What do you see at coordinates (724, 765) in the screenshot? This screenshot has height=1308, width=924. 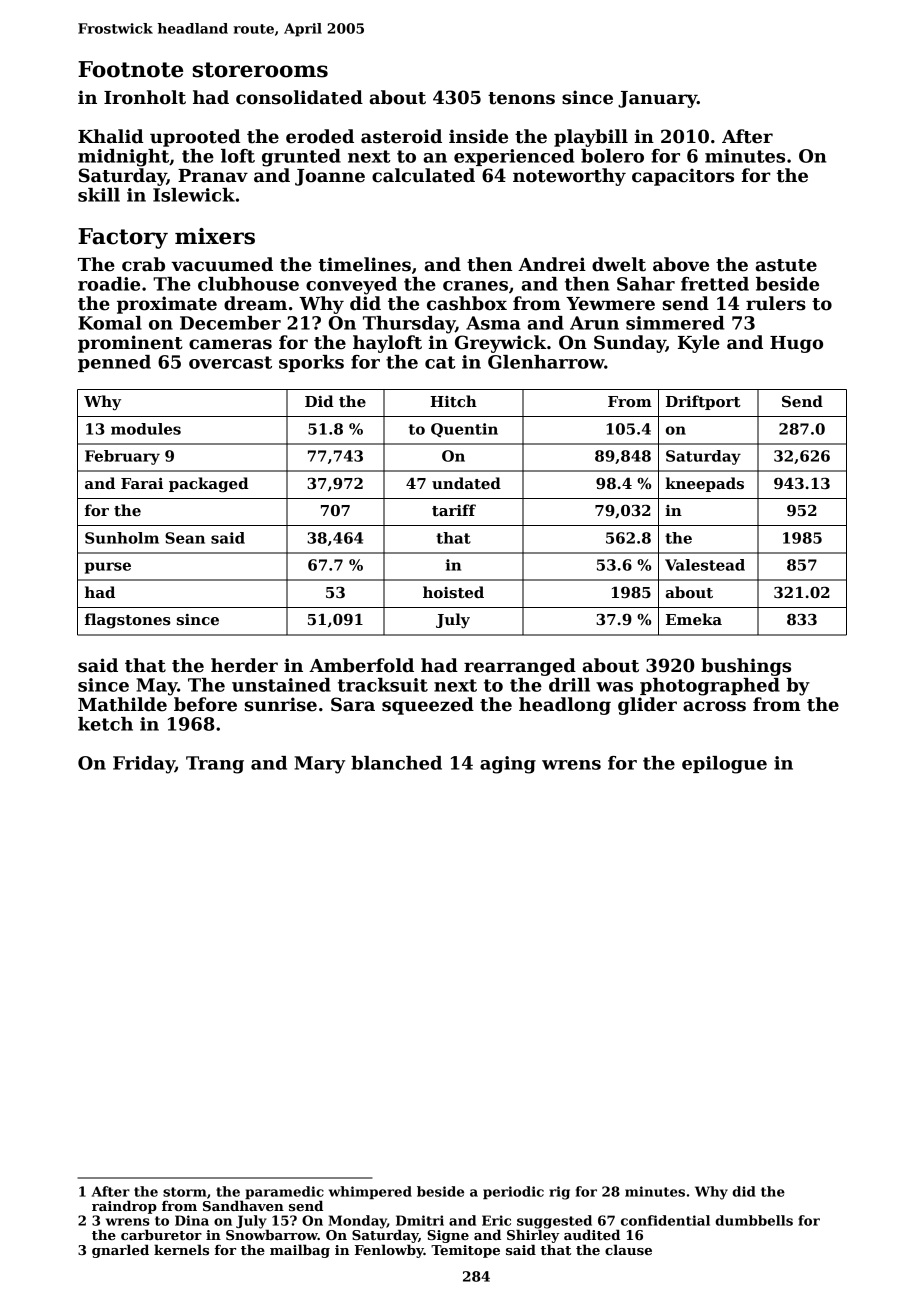 I see `epilogue` at bounding box center [724, 765].
